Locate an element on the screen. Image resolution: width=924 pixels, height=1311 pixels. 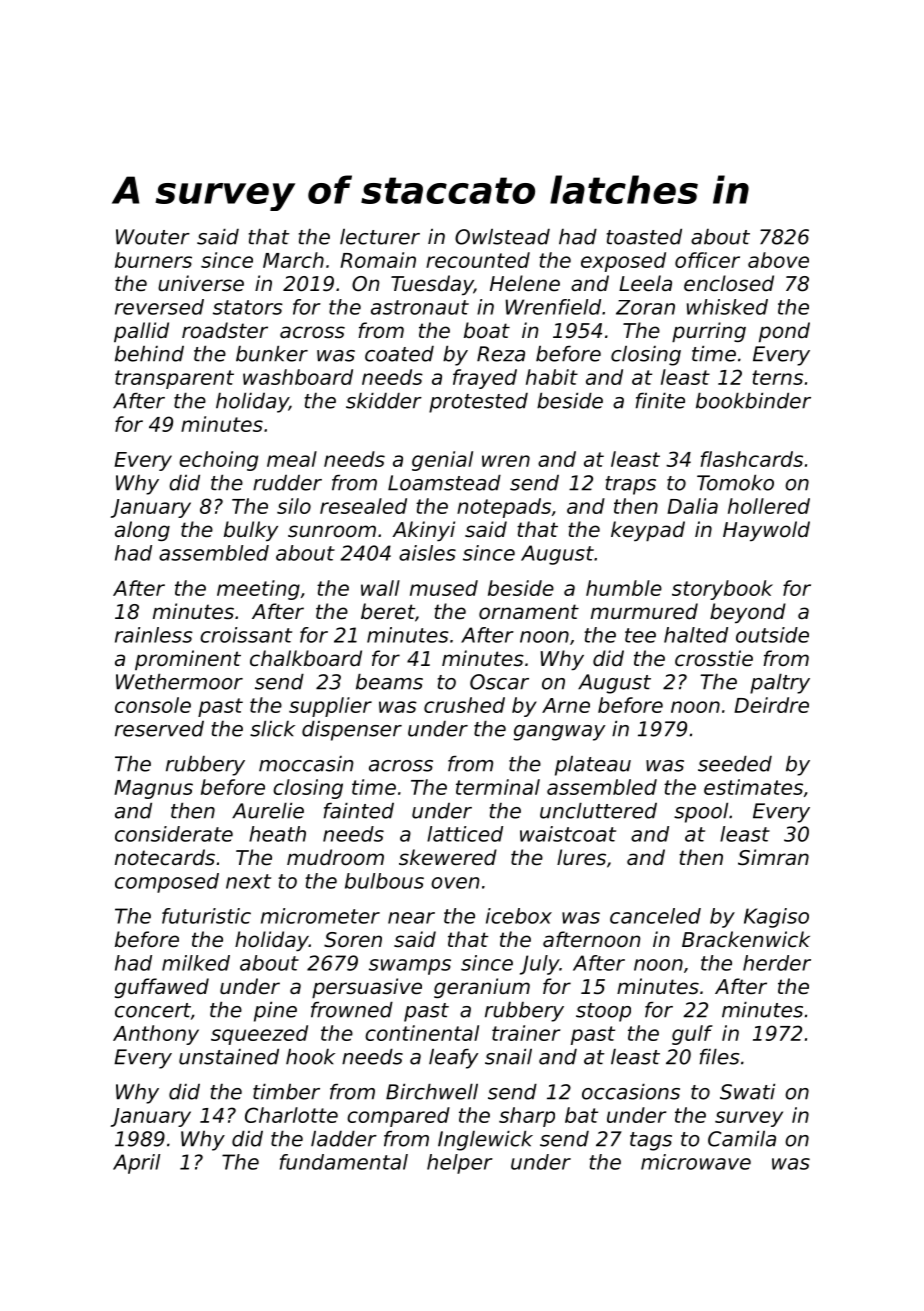
fundamental is located at coordinates (344, 1162).
